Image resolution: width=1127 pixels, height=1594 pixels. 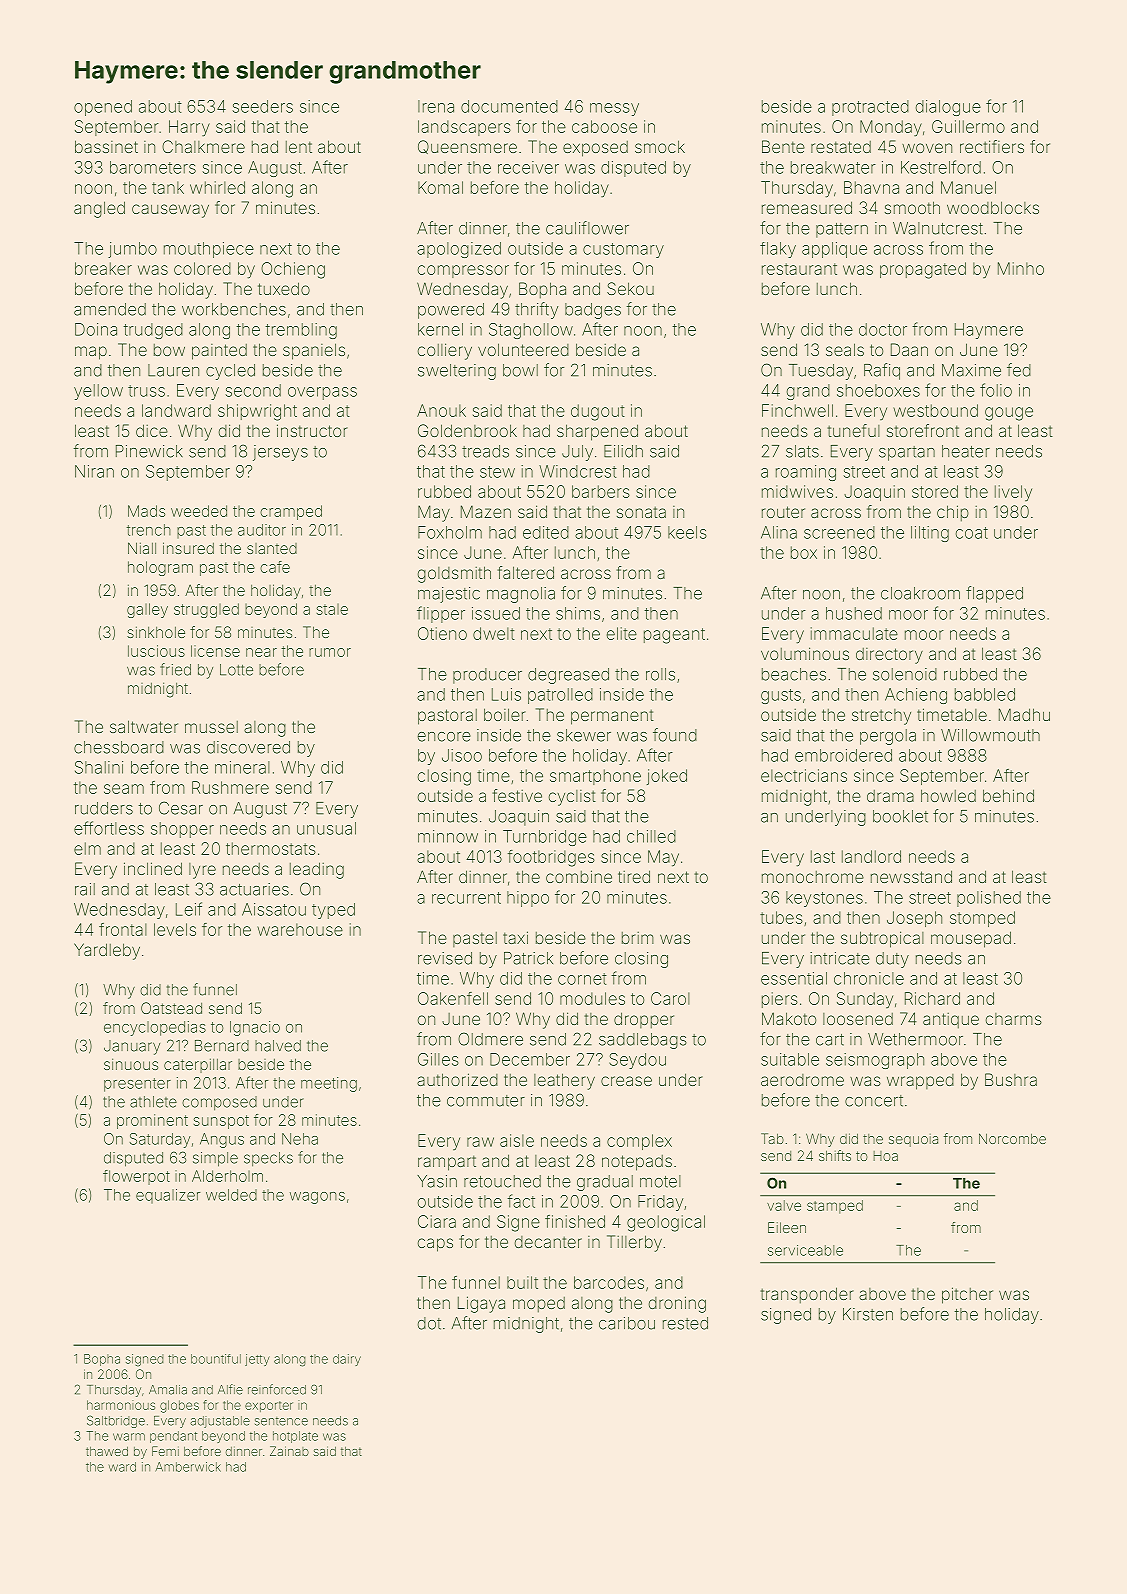 I want to click on smock, so click(x=660, y=146).
